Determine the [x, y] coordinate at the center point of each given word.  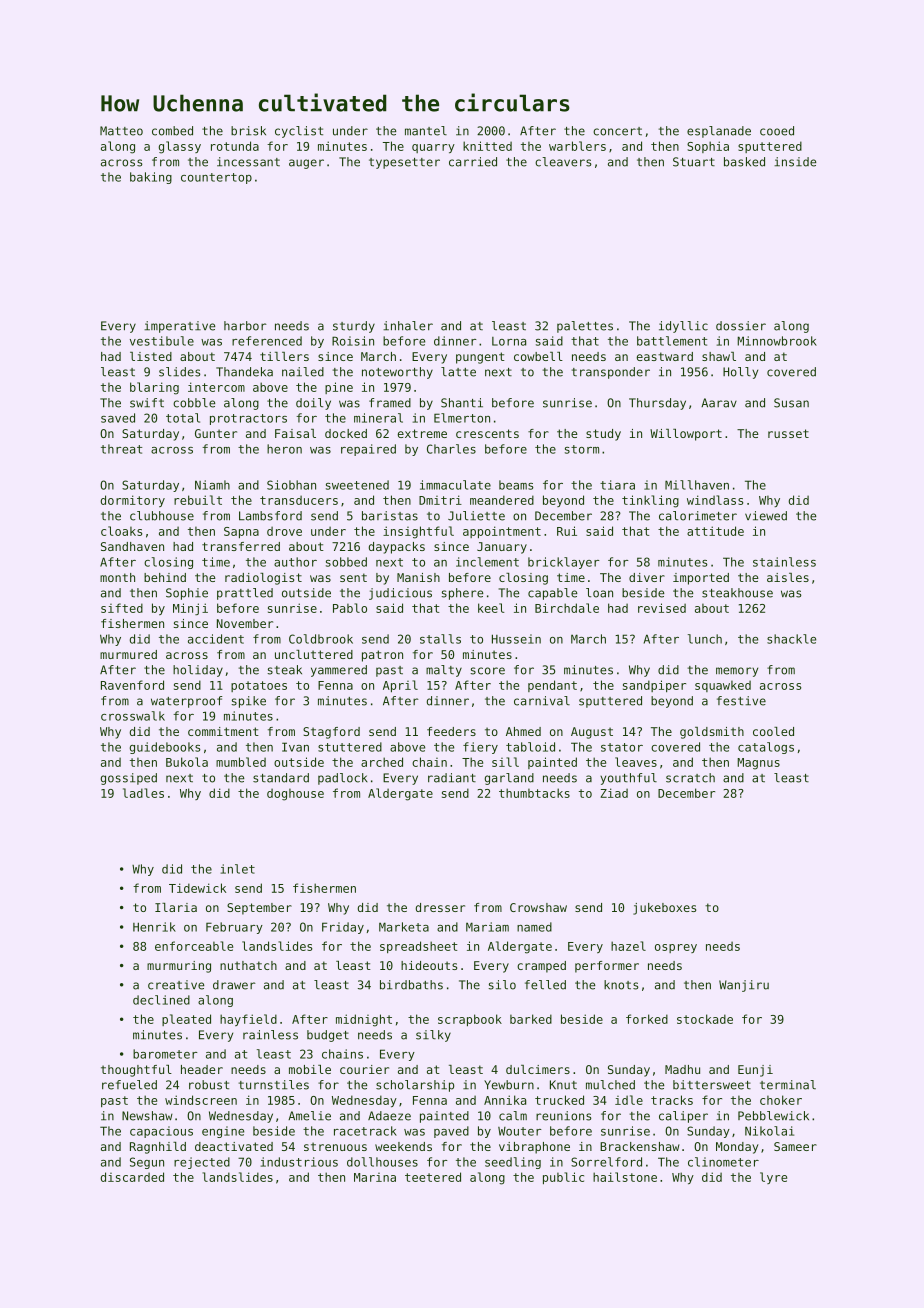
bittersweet [712, 1085]
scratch [690, 778]
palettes [585, 327]
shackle [791, 639]
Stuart [694, 162]
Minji [190, 609]
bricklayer [564, 563]
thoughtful [136, 1071]
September [259, 909]
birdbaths [411, 985]
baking [151, 178]
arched [382, 762]
